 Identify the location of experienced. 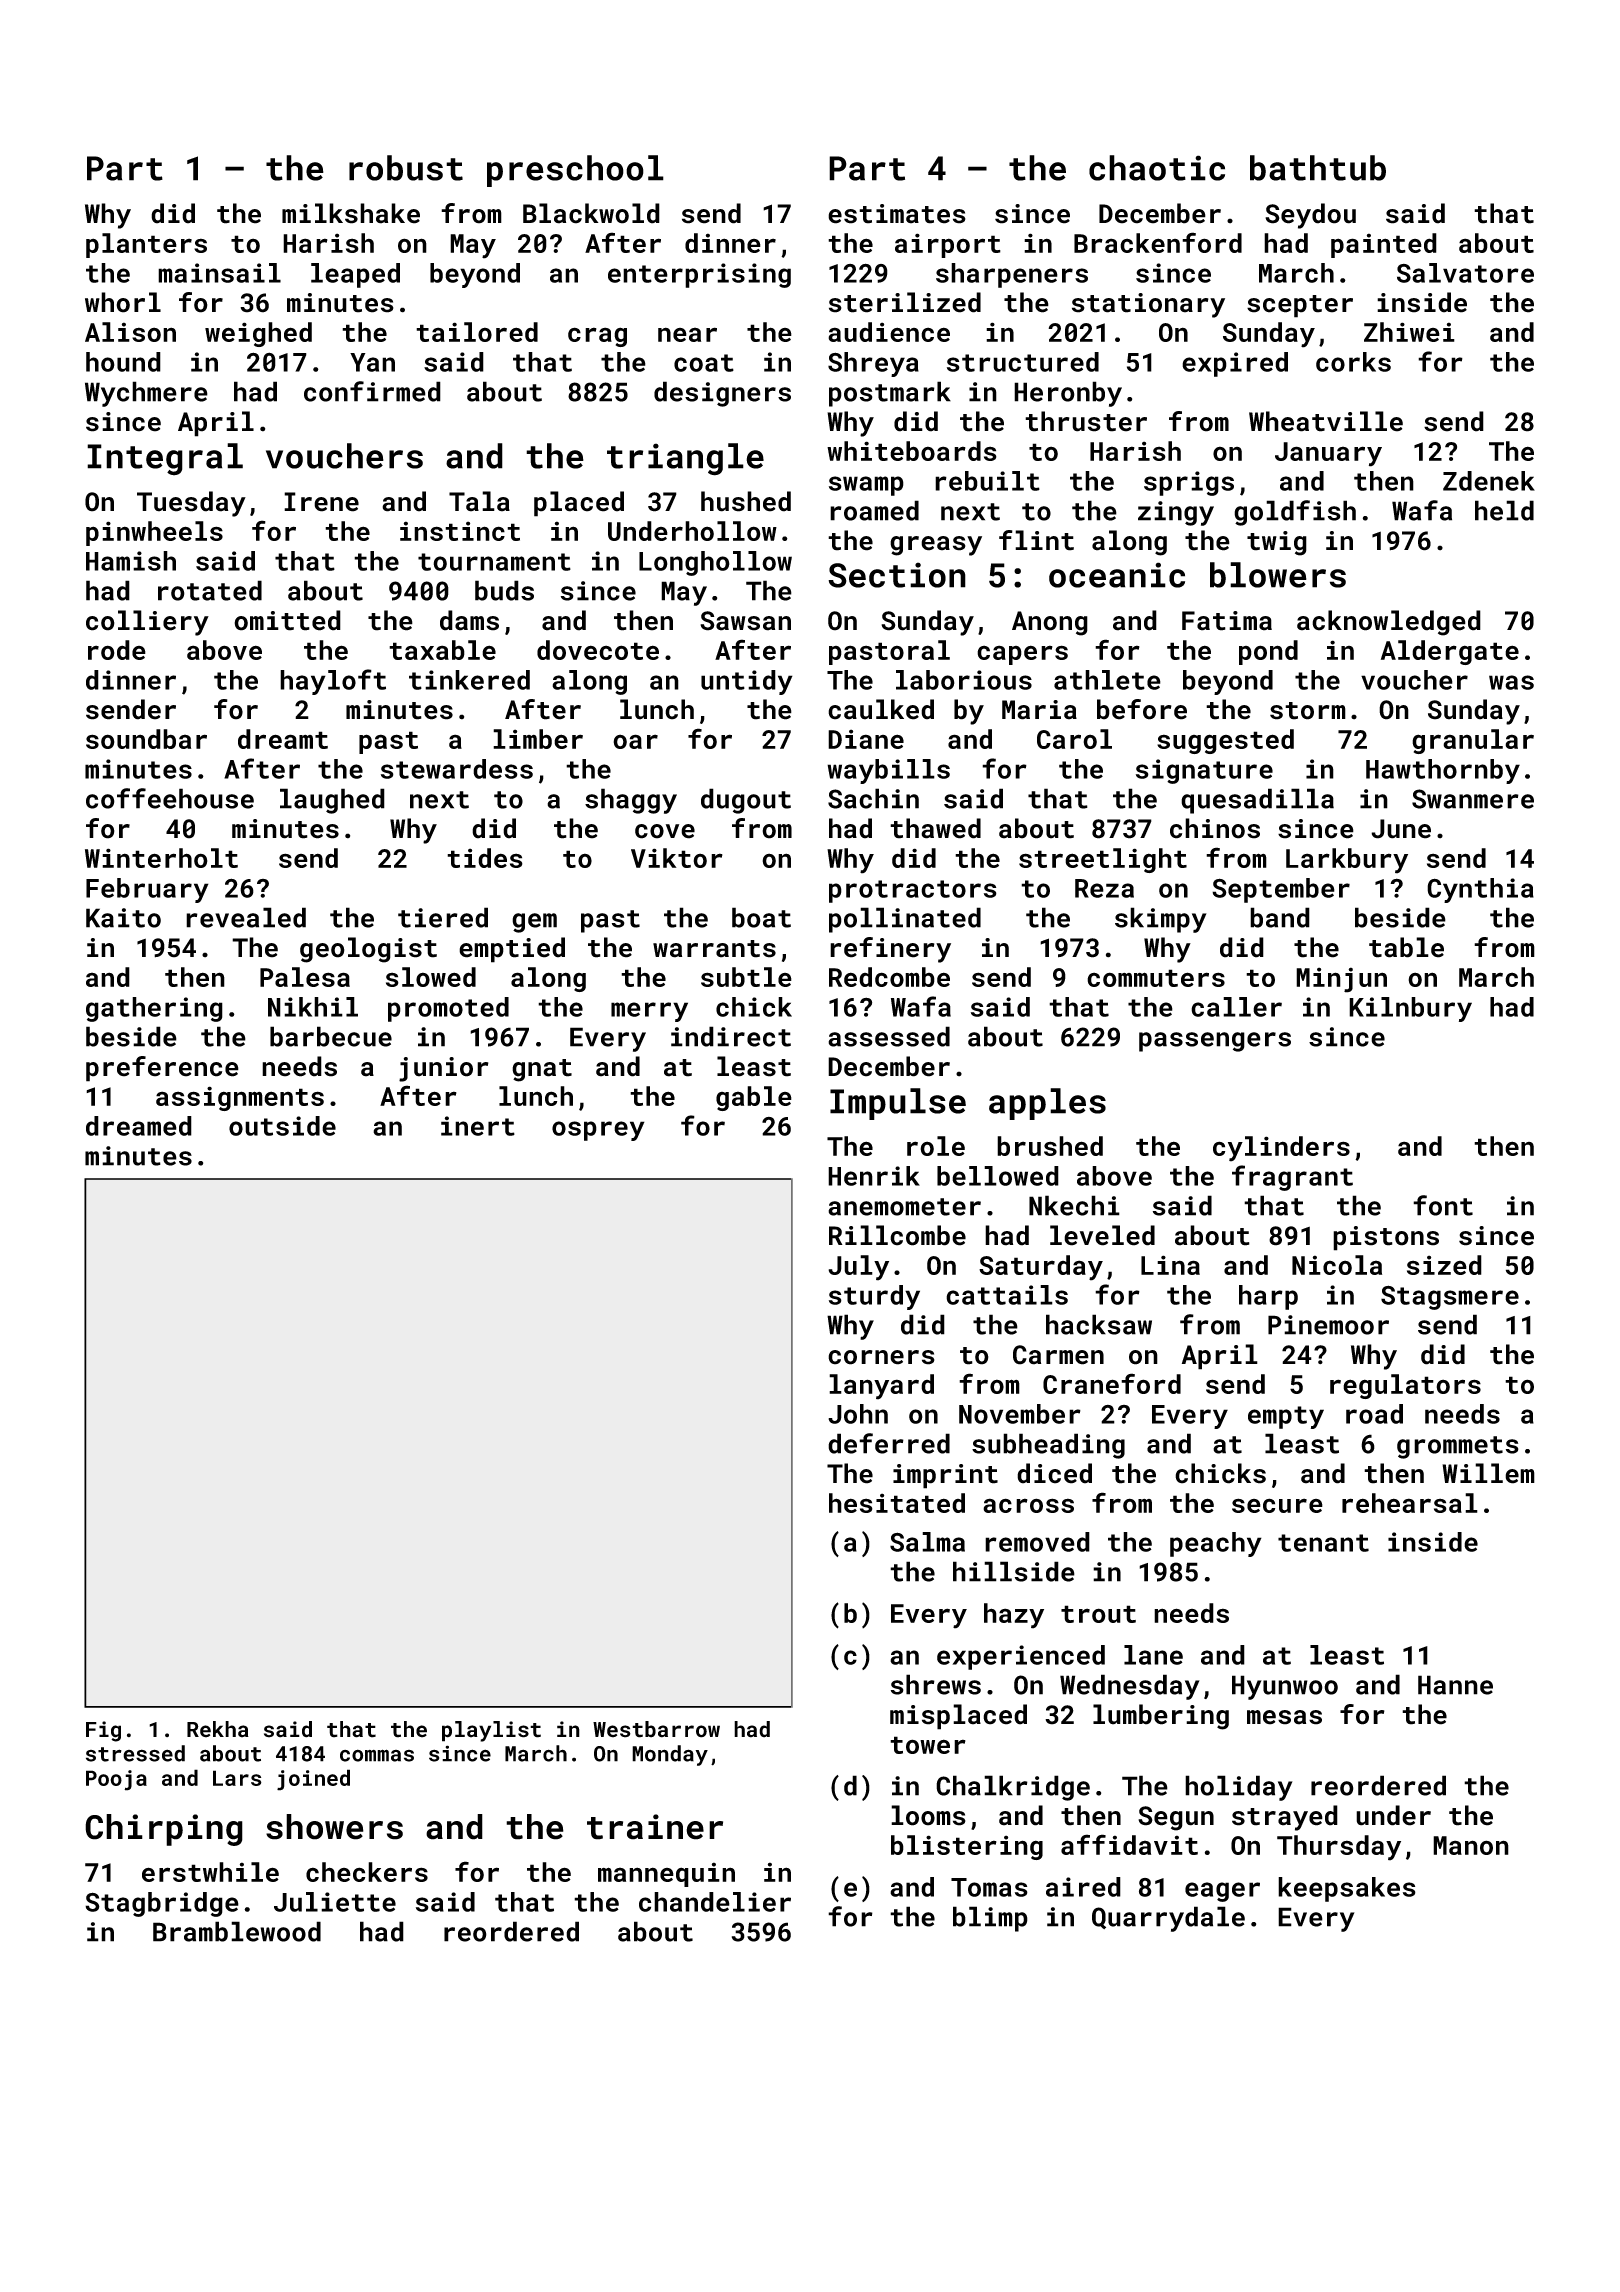
(1021, 1657).
